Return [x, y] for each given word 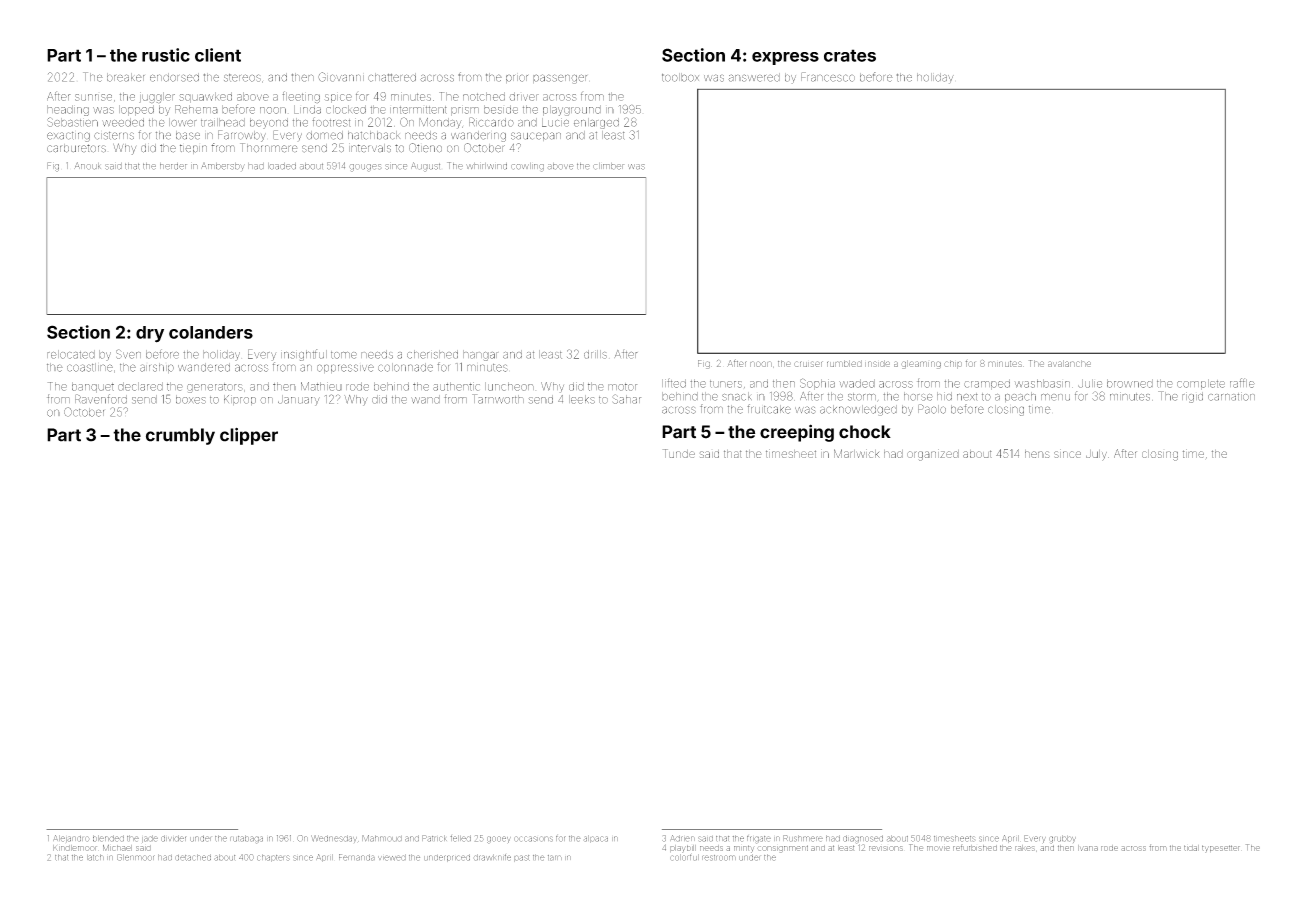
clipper [249, 436]
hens [1037, 454]
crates [850, 55]
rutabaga [246, 839]
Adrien [682, 838]
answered [754, 77]
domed [324, 135]
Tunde [679, 453]
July [1096, 455]
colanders [211, 332]
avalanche [1069, 363]
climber [608, 166]
